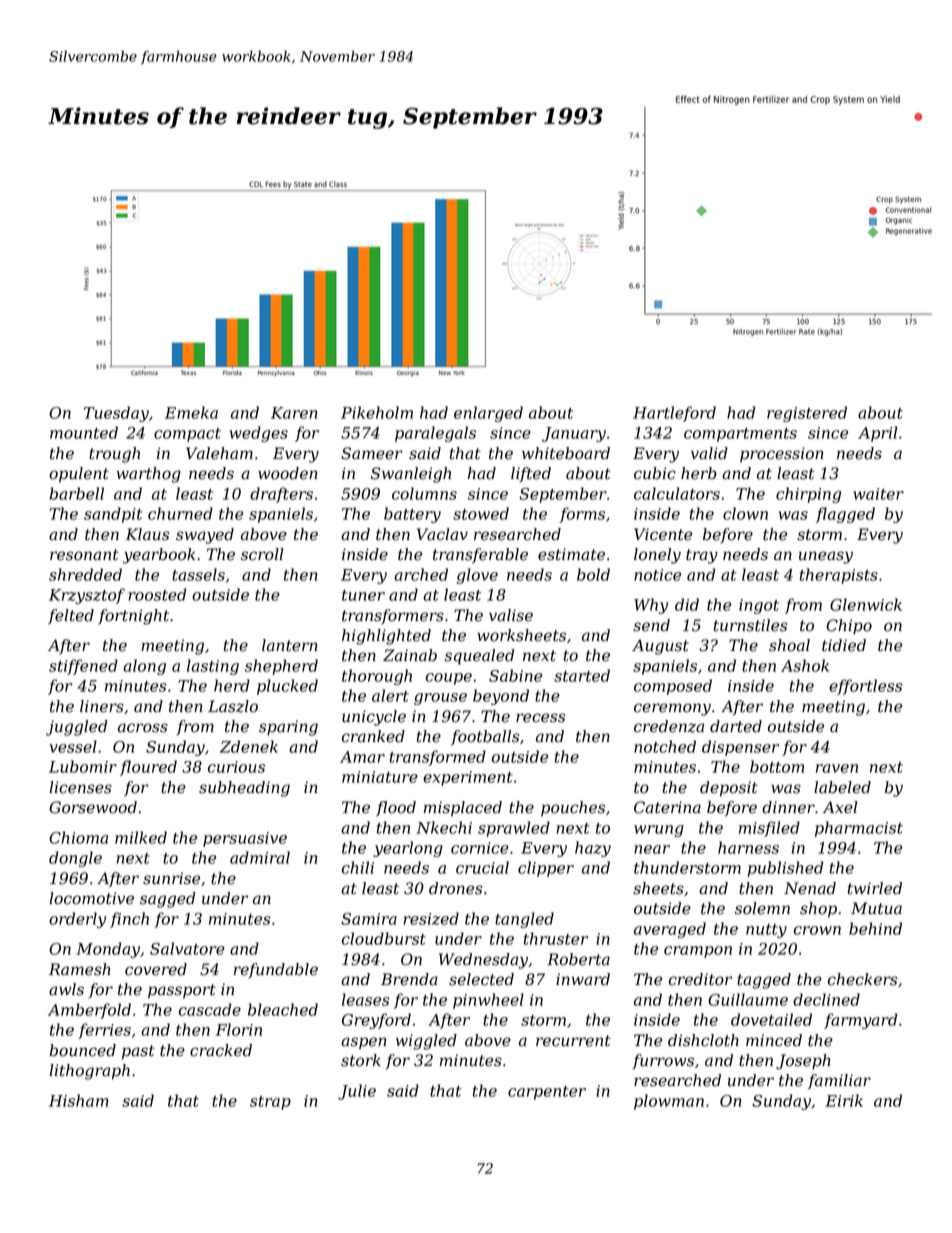 The height and width of the image is (1233, 952). I want to click on wedges, so click(259, 434).
